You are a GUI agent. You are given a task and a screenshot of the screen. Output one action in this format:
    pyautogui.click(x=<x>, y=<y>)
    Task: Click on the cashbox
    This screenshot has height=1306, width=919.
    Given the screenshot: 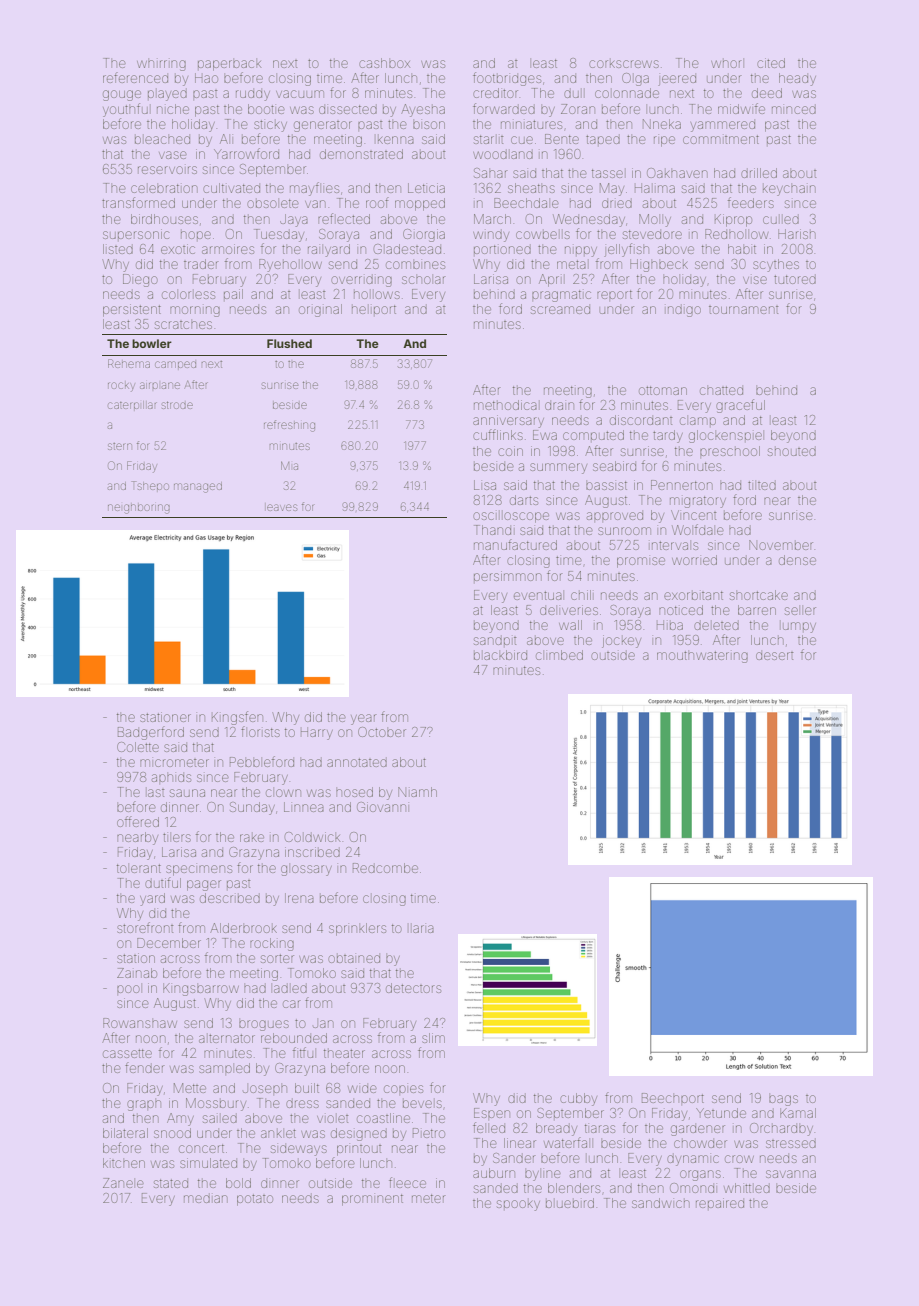 What is the action you would take?
    pyautogui.click(x=384, y=63)
